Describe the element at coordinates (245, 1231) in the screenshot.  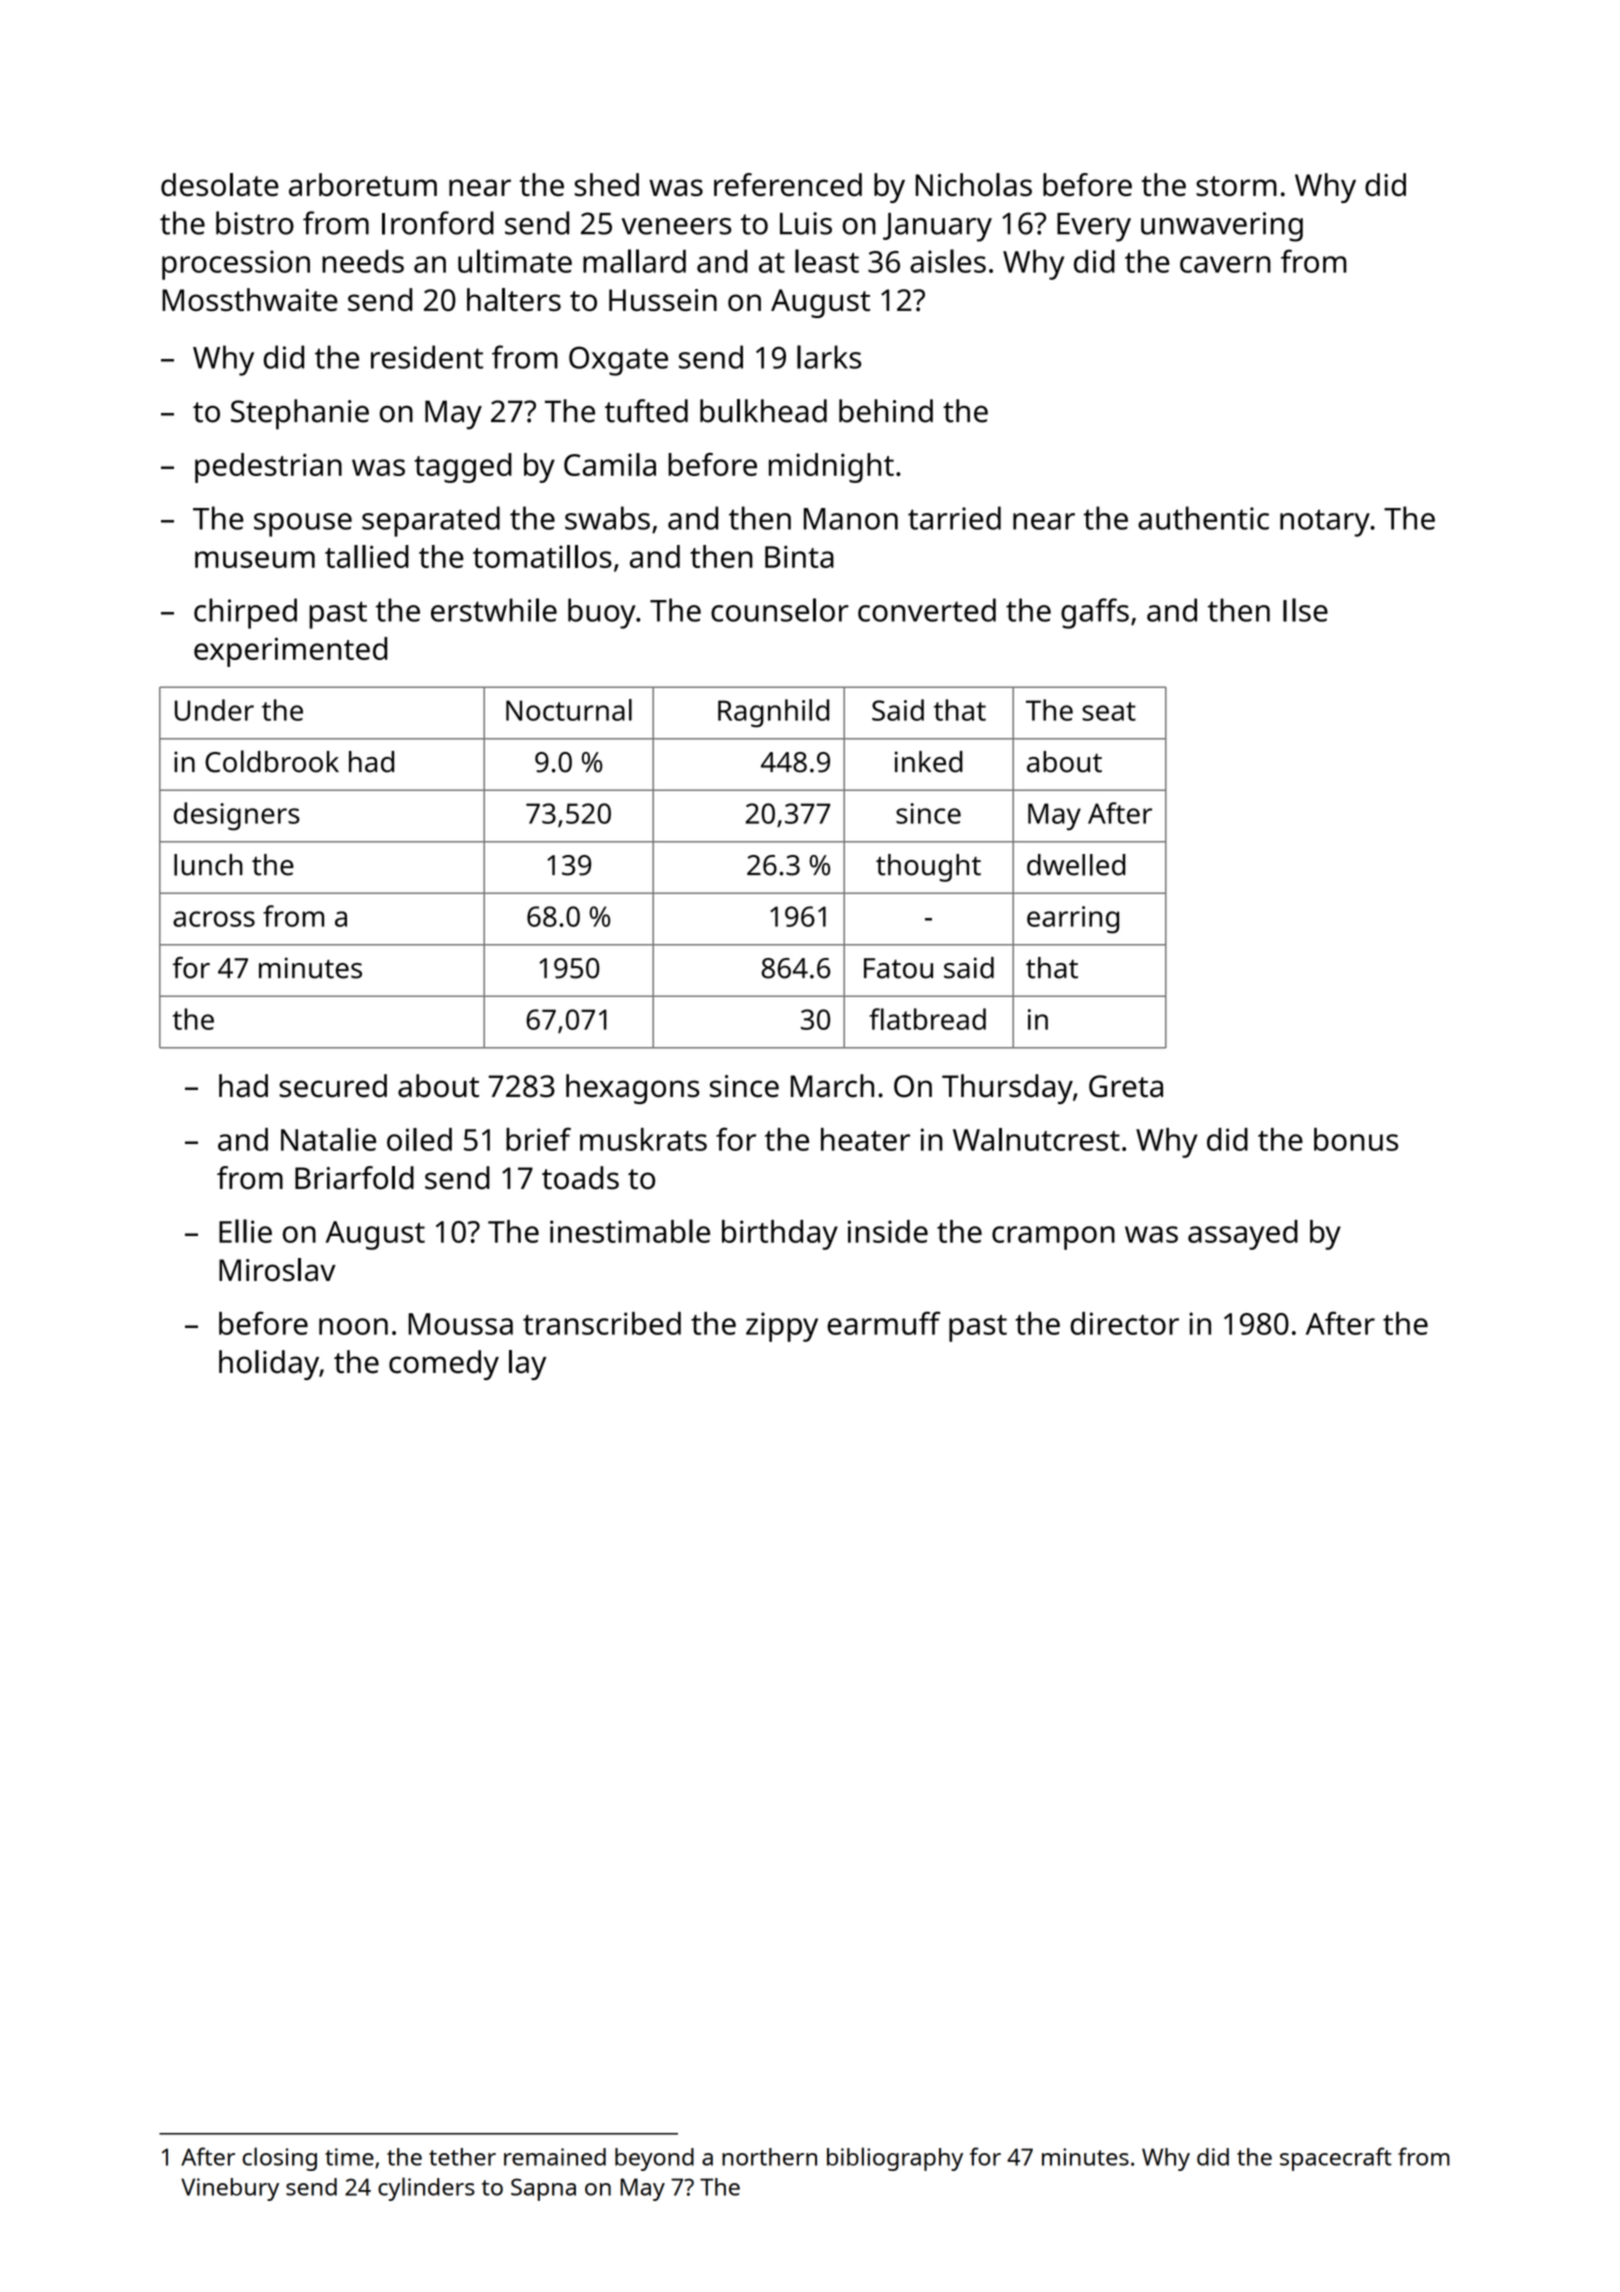
I see `Ellie` at that location.
